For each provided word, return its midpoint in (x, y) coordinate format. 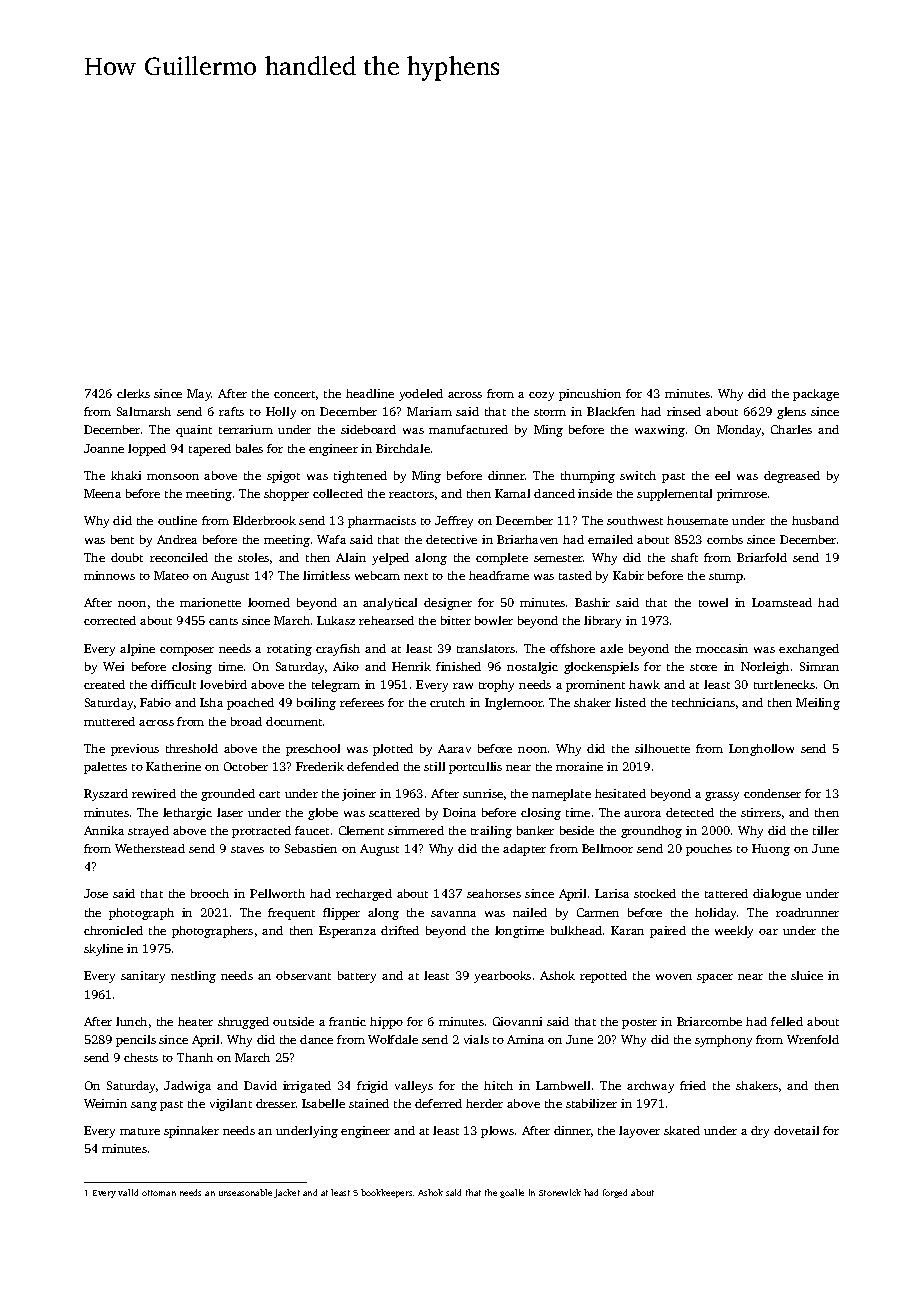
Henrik (411, 666)
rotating (289, 650)
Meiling (818, 704)
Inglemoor (514, 704)
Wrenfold (813, 1039)
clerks (133, 393)
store (703, 667)
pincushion (590, 395)
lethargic (187, 814)
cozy (541, 396)
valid (128, 1192)
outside (293, 1021)
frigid (372, 1087)
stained (369, 1103)
